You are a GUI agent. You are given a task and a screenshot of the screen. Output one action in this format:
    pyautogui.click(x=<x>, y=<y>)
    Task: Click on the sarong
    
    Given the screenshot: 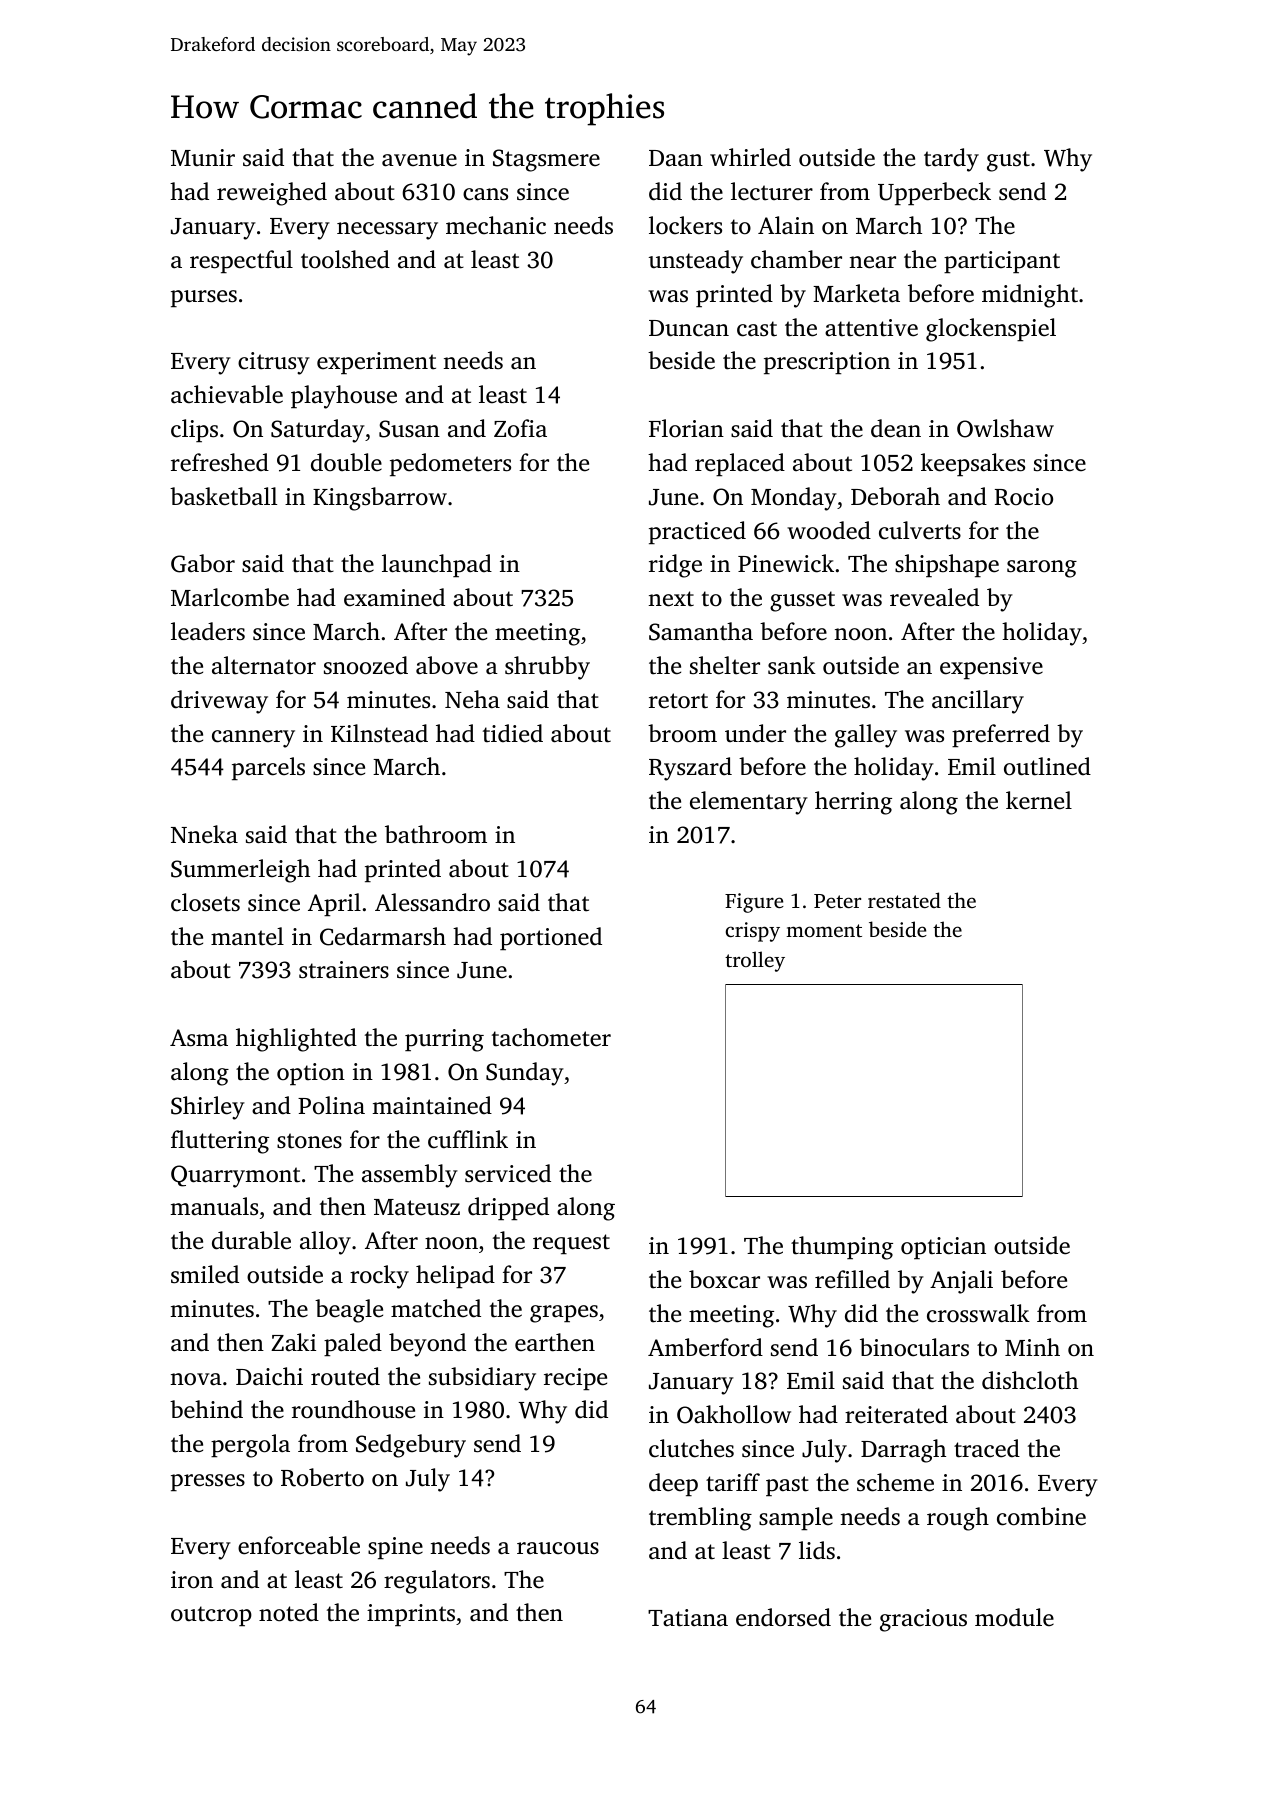 What is the action you would take?
    pyautogui.click(x=1042, y=569)
